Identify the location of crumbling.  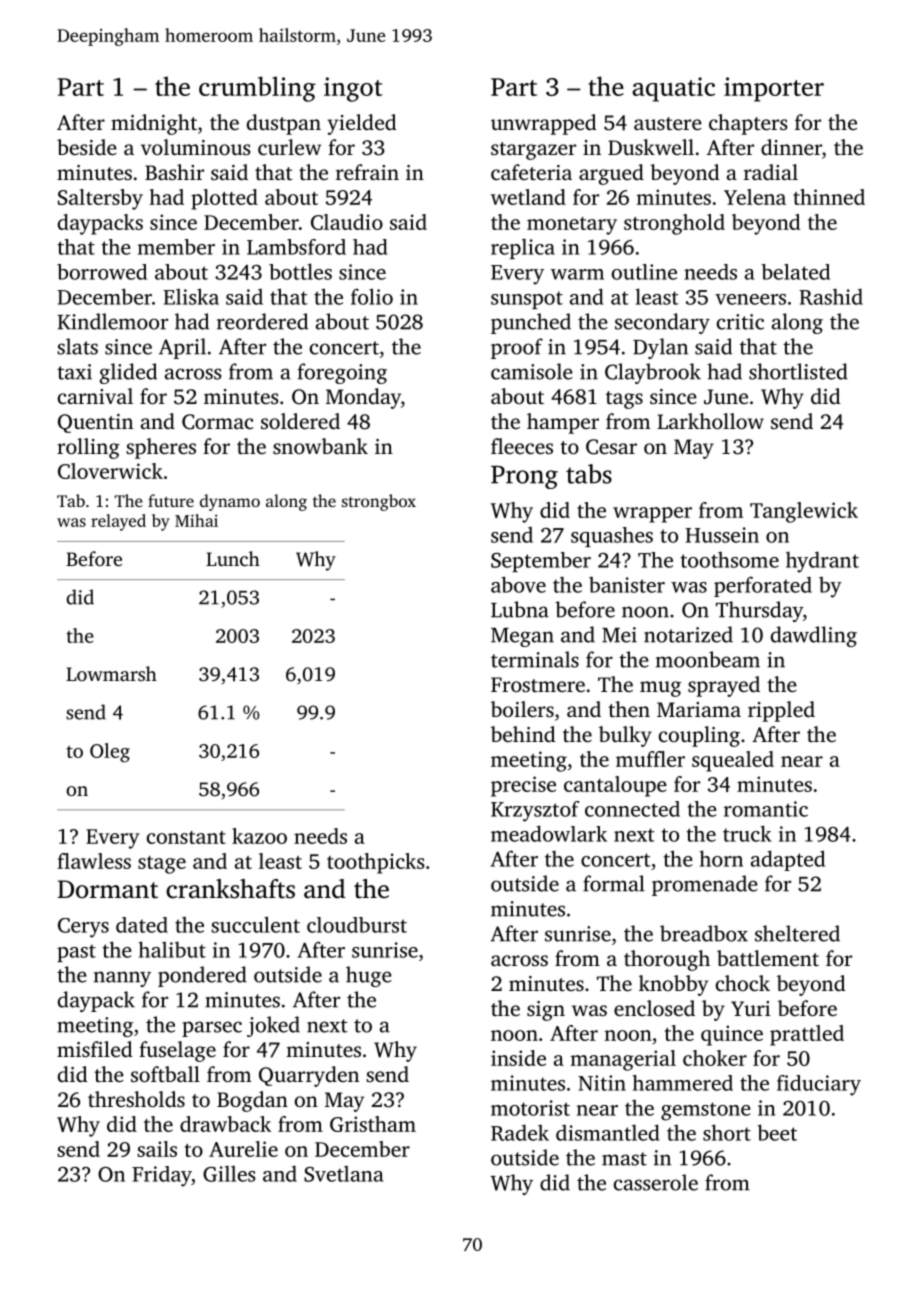
(257, 89).
